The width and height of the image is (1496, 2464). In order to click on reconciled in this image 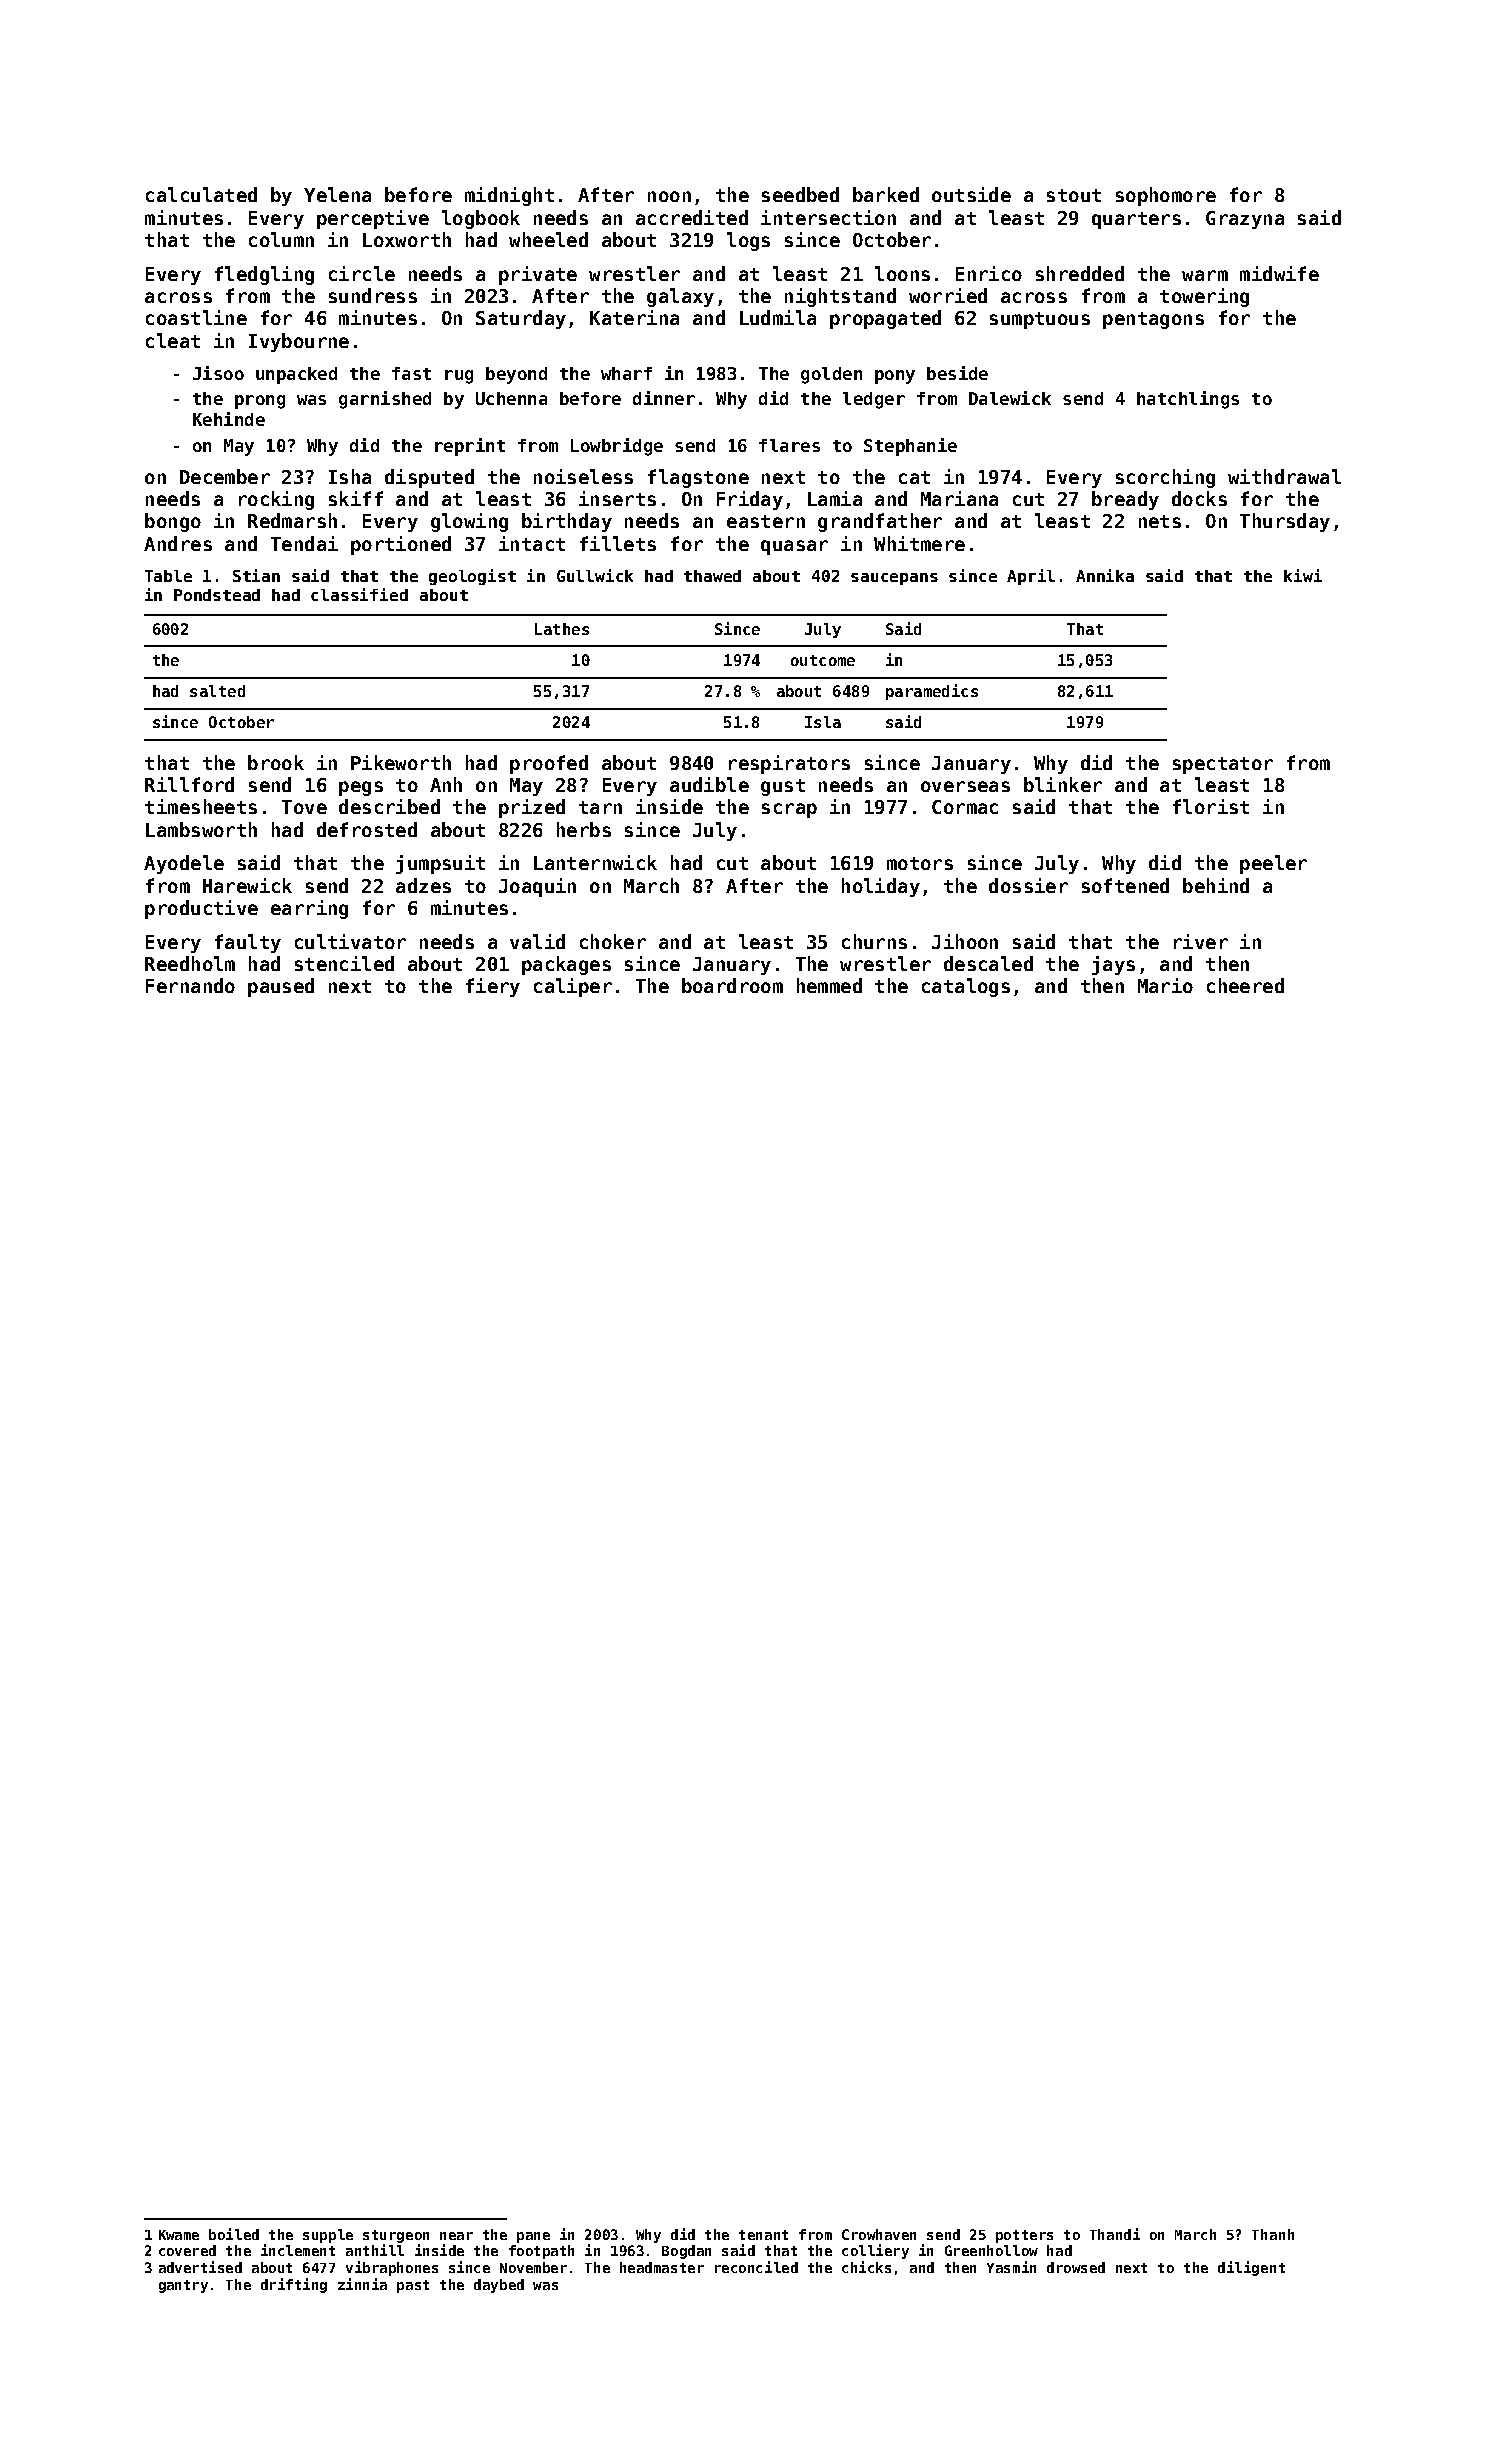, I will do `click(756, 2267)`.
